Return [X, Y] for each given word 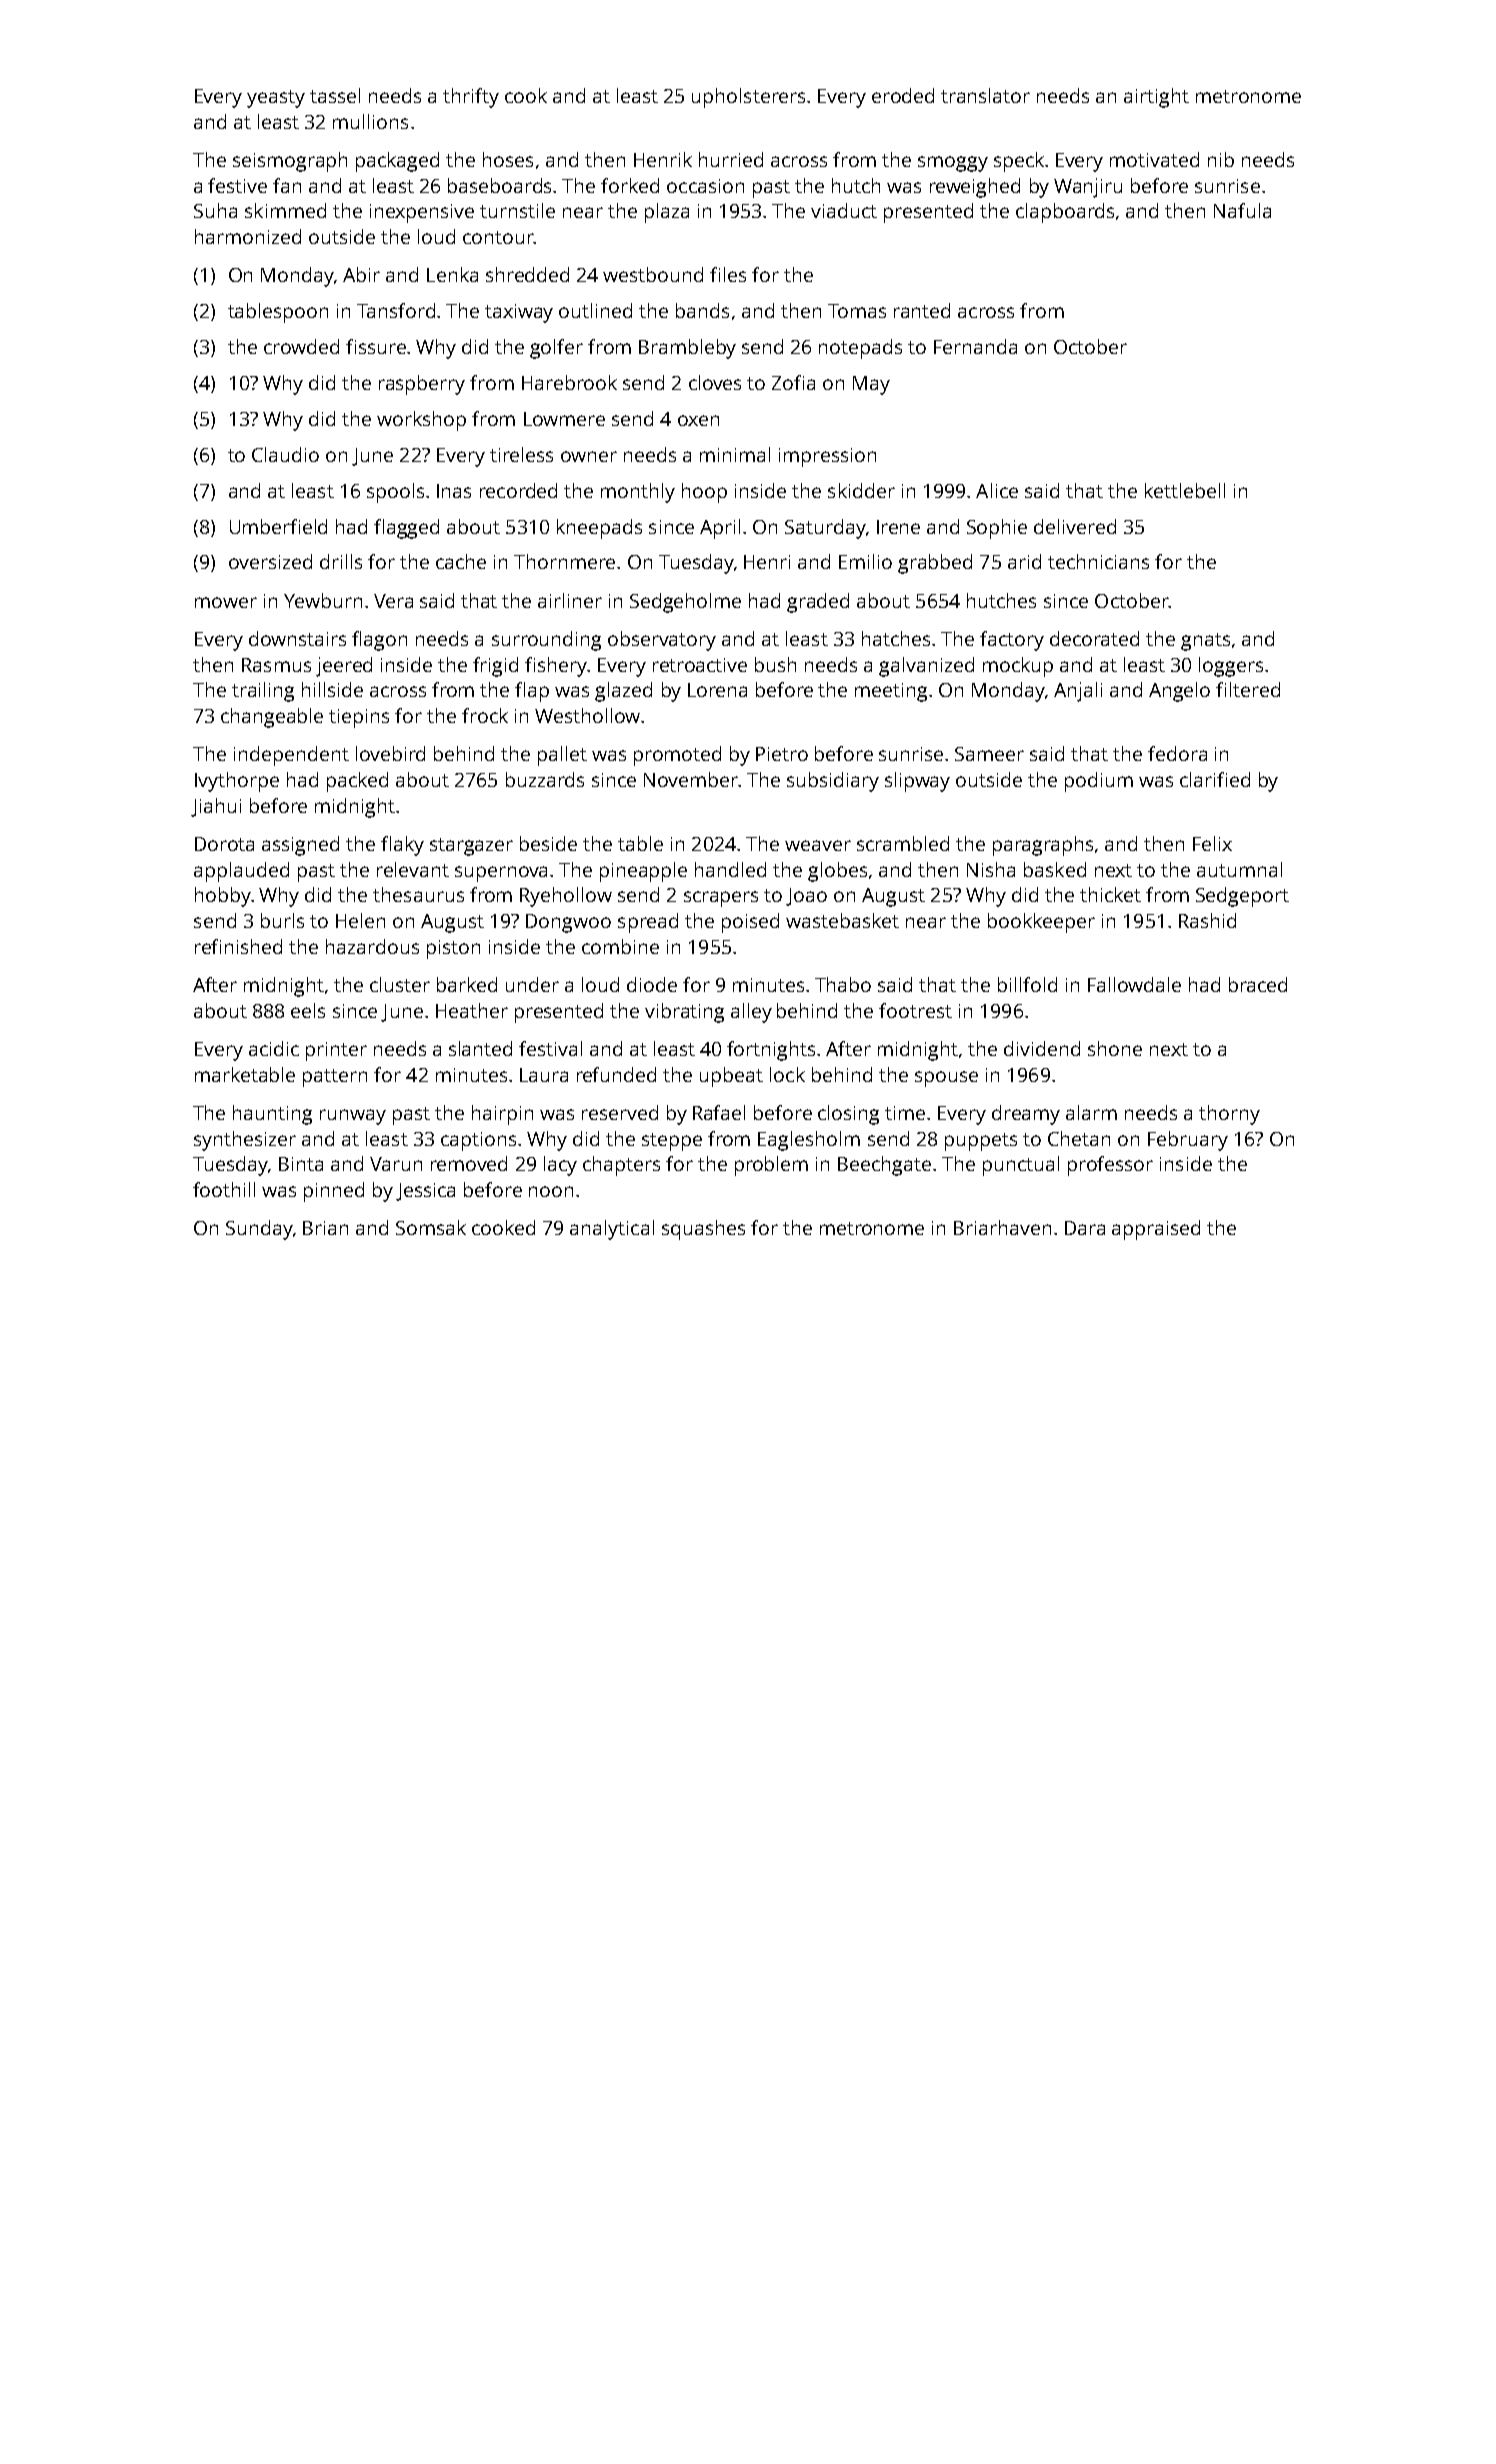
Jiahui [216, 807]
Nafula [1242, 210]
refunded [616, 1074]
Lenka [452, 274]
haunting [272, 1115]
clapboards [1065, 213]
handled [730, 869]
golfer [556, 349]
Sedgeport [1242, 897]
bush [775, 664]
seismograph [290, 162]
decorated [1094, 638]
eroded [903, 95]
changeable [272, 718]
